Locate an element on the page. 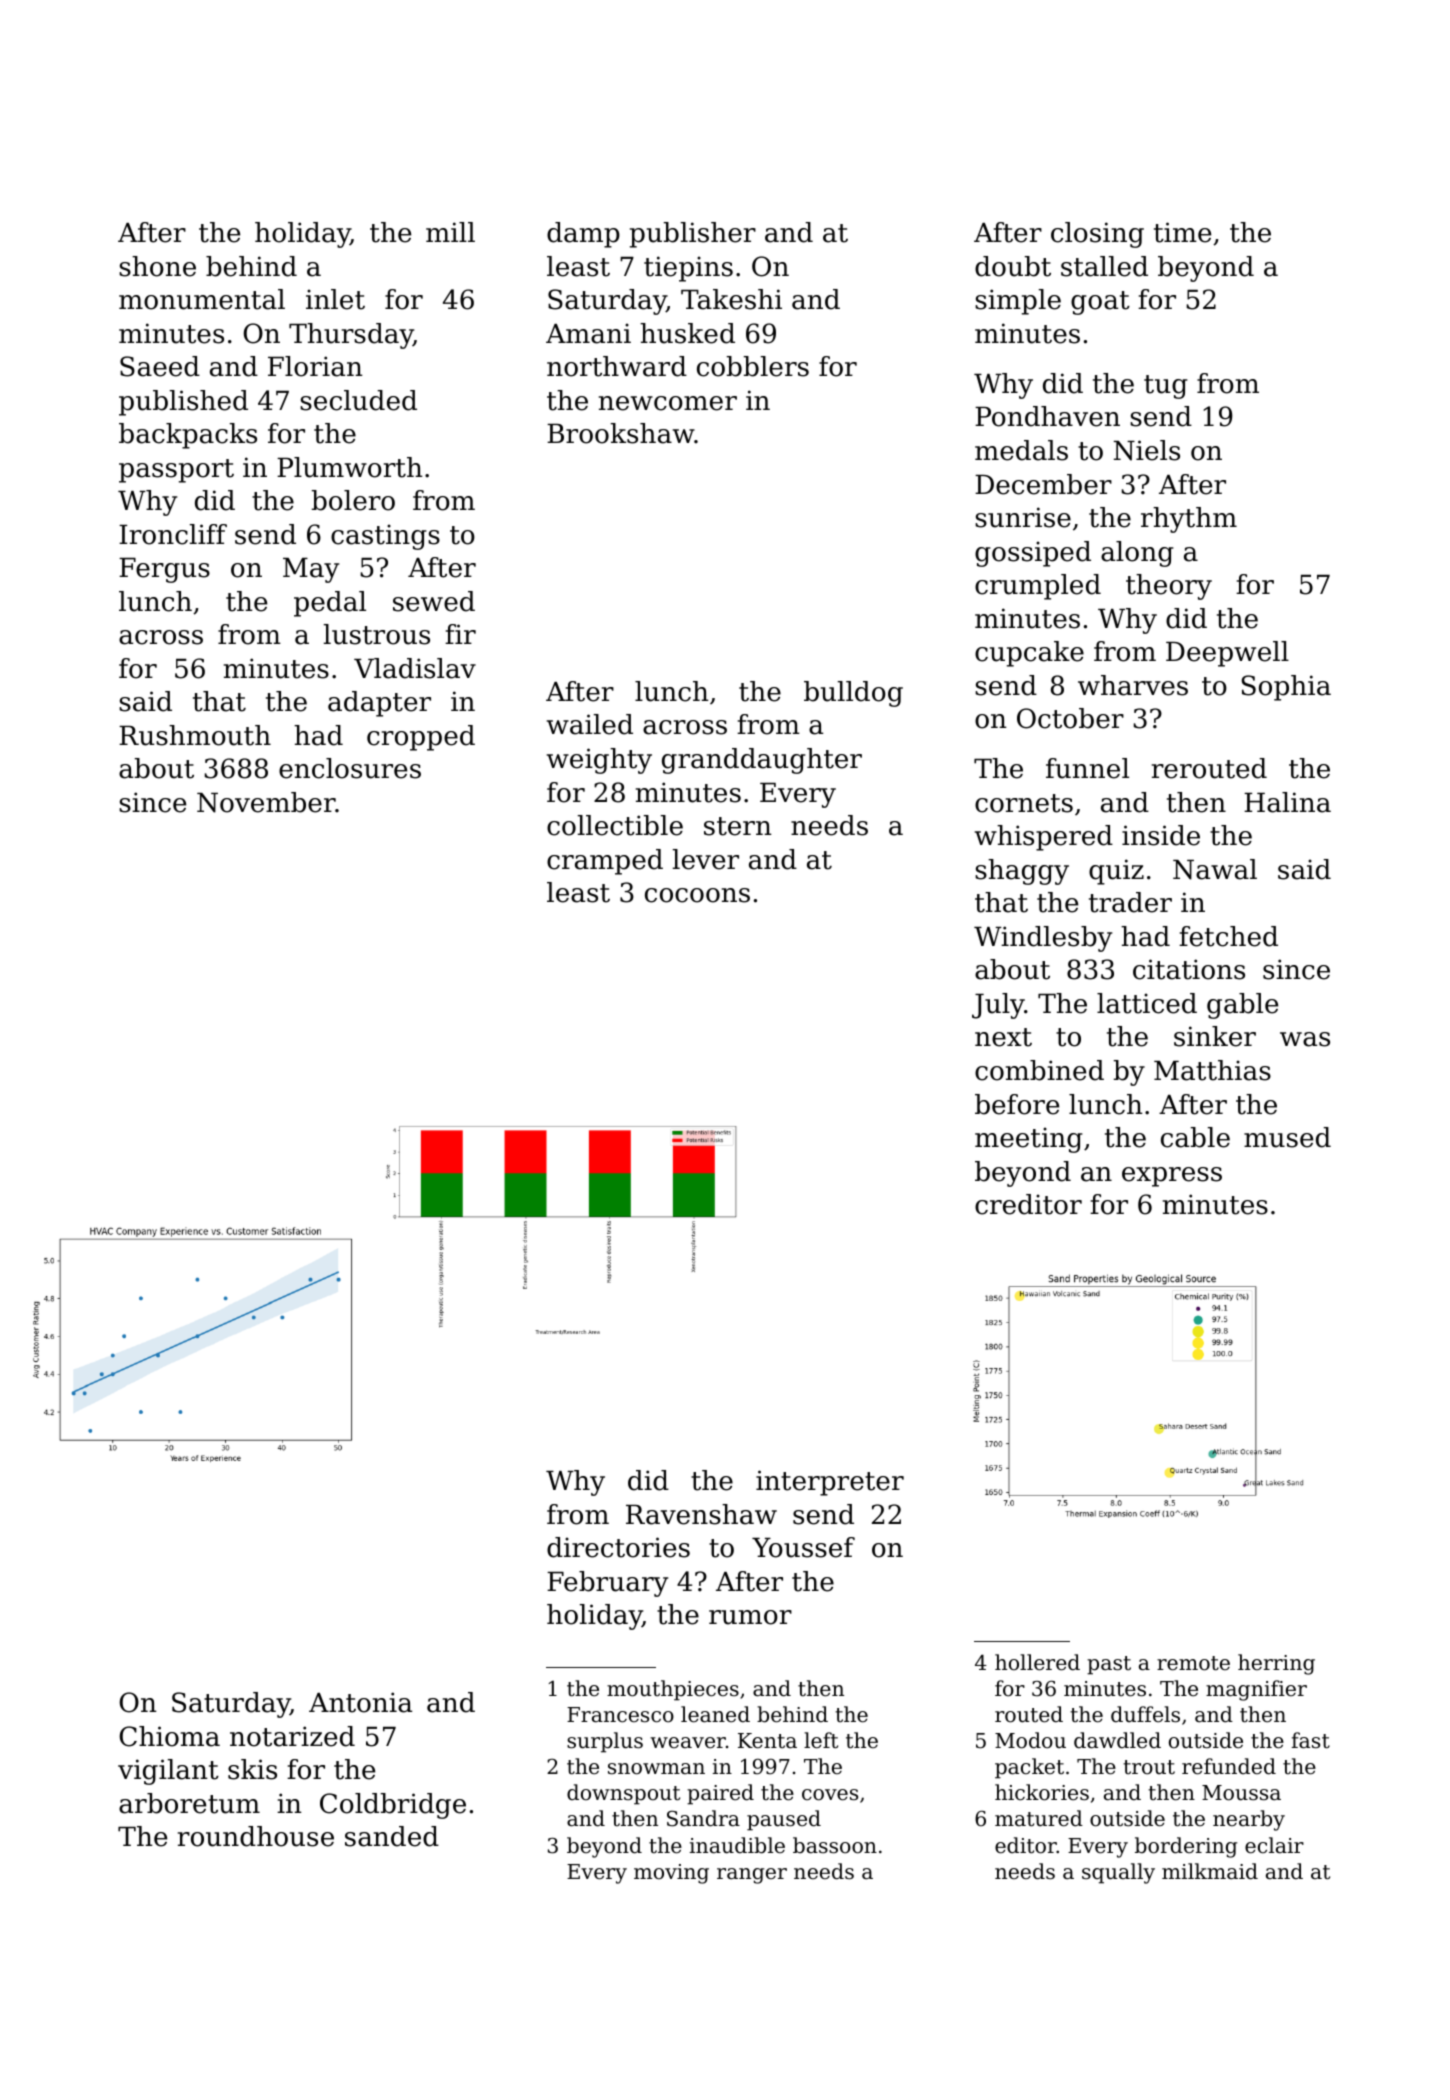 The image size is (1450, 2100). milkmaid is located at coordinates (1210, 1871).
